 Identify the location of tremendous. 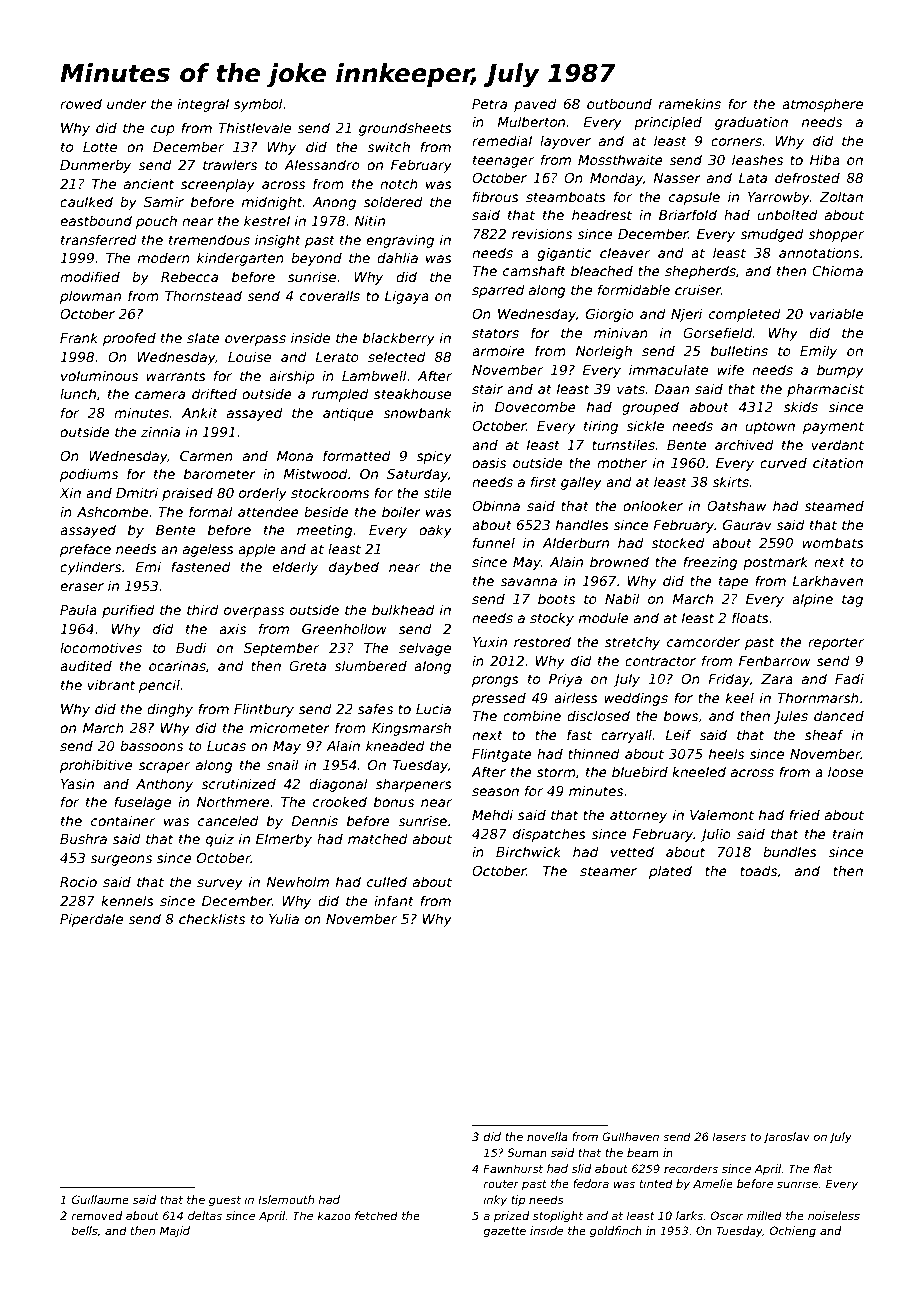
(209, 239).
